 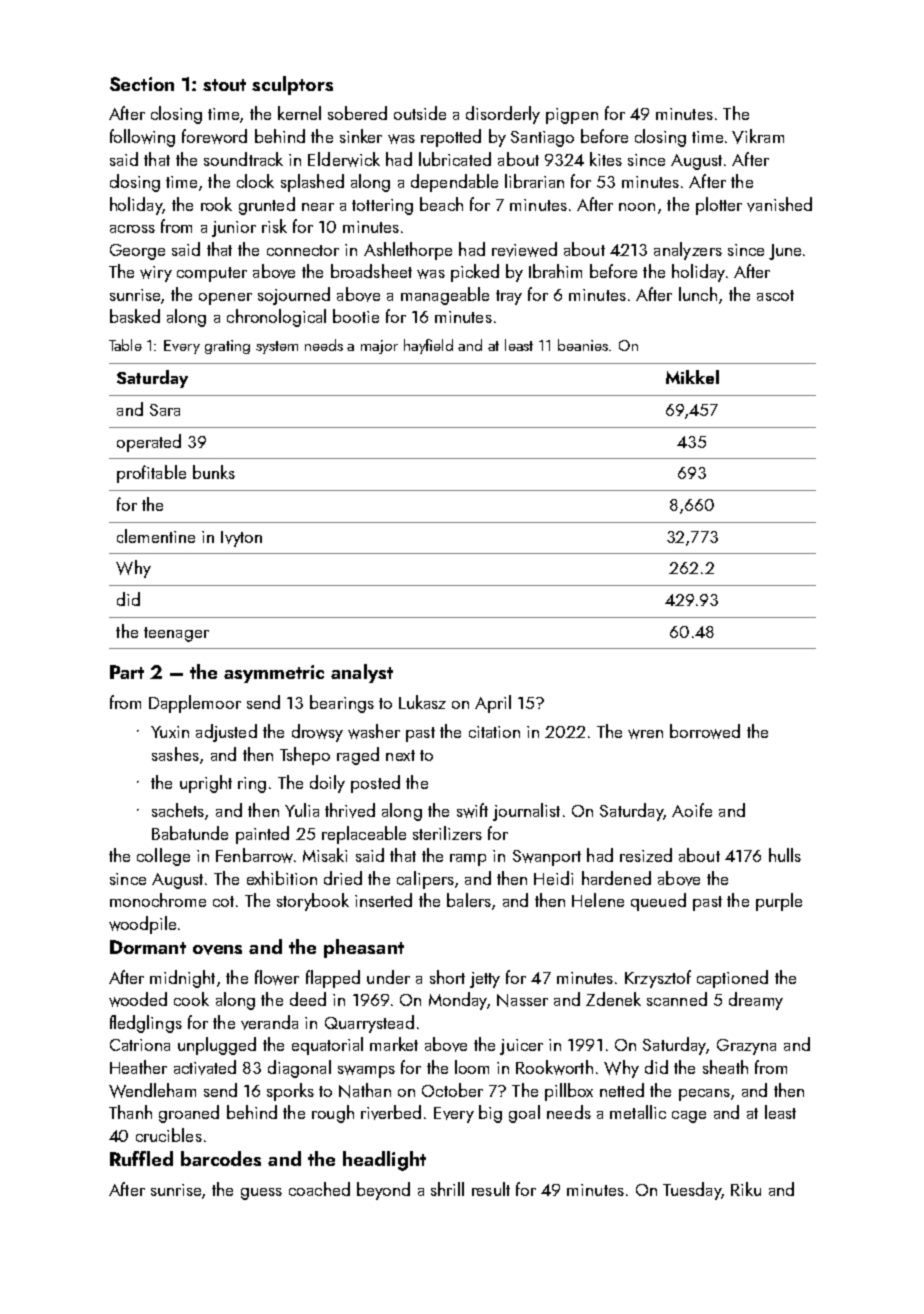 What do you see at coordinates (165, 410) in the screenshot?
I see `Sara` at bounding box center [165, 410].
